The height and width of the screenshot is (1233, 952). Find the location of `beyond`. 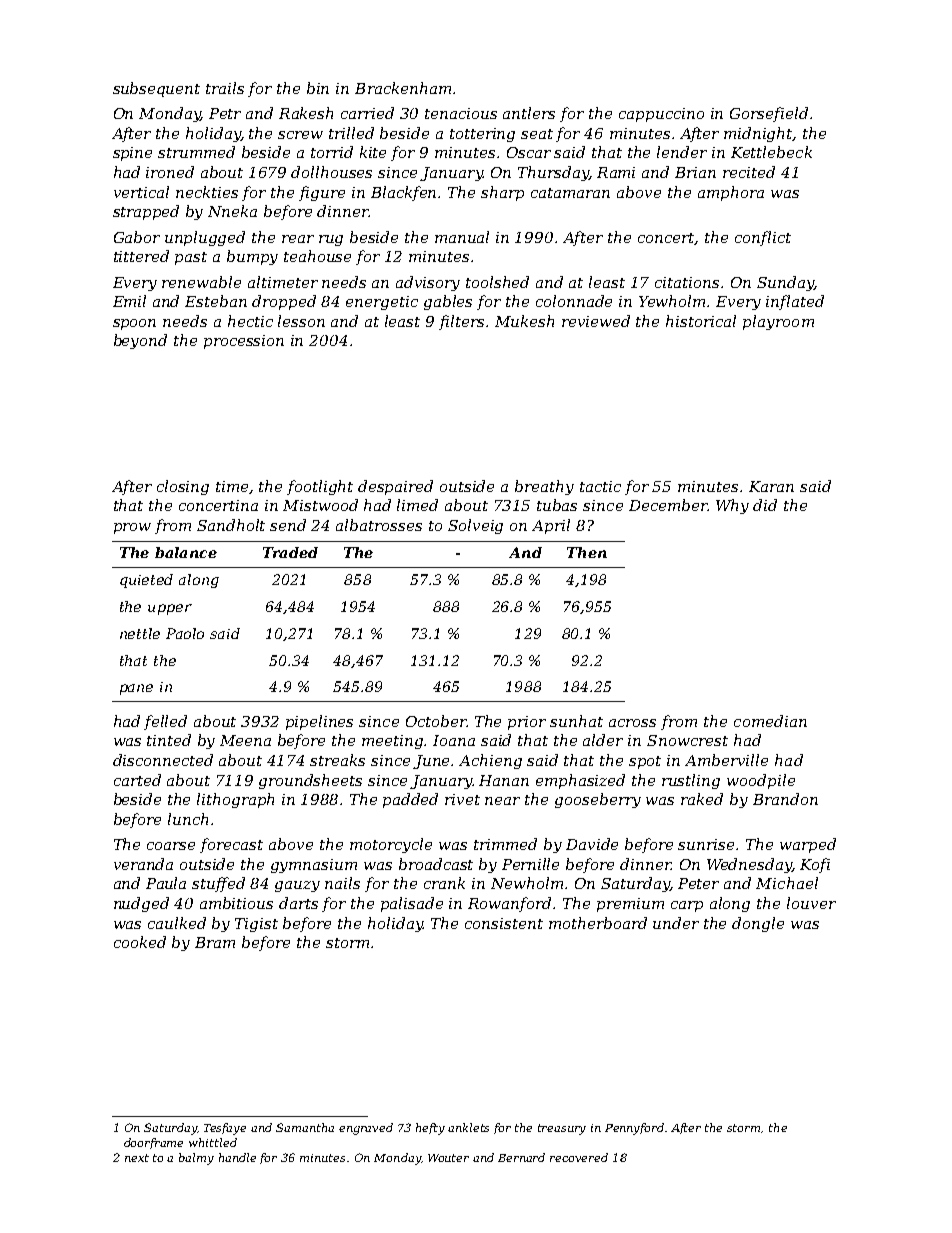

beyond is located at coordinates (140, 341).
